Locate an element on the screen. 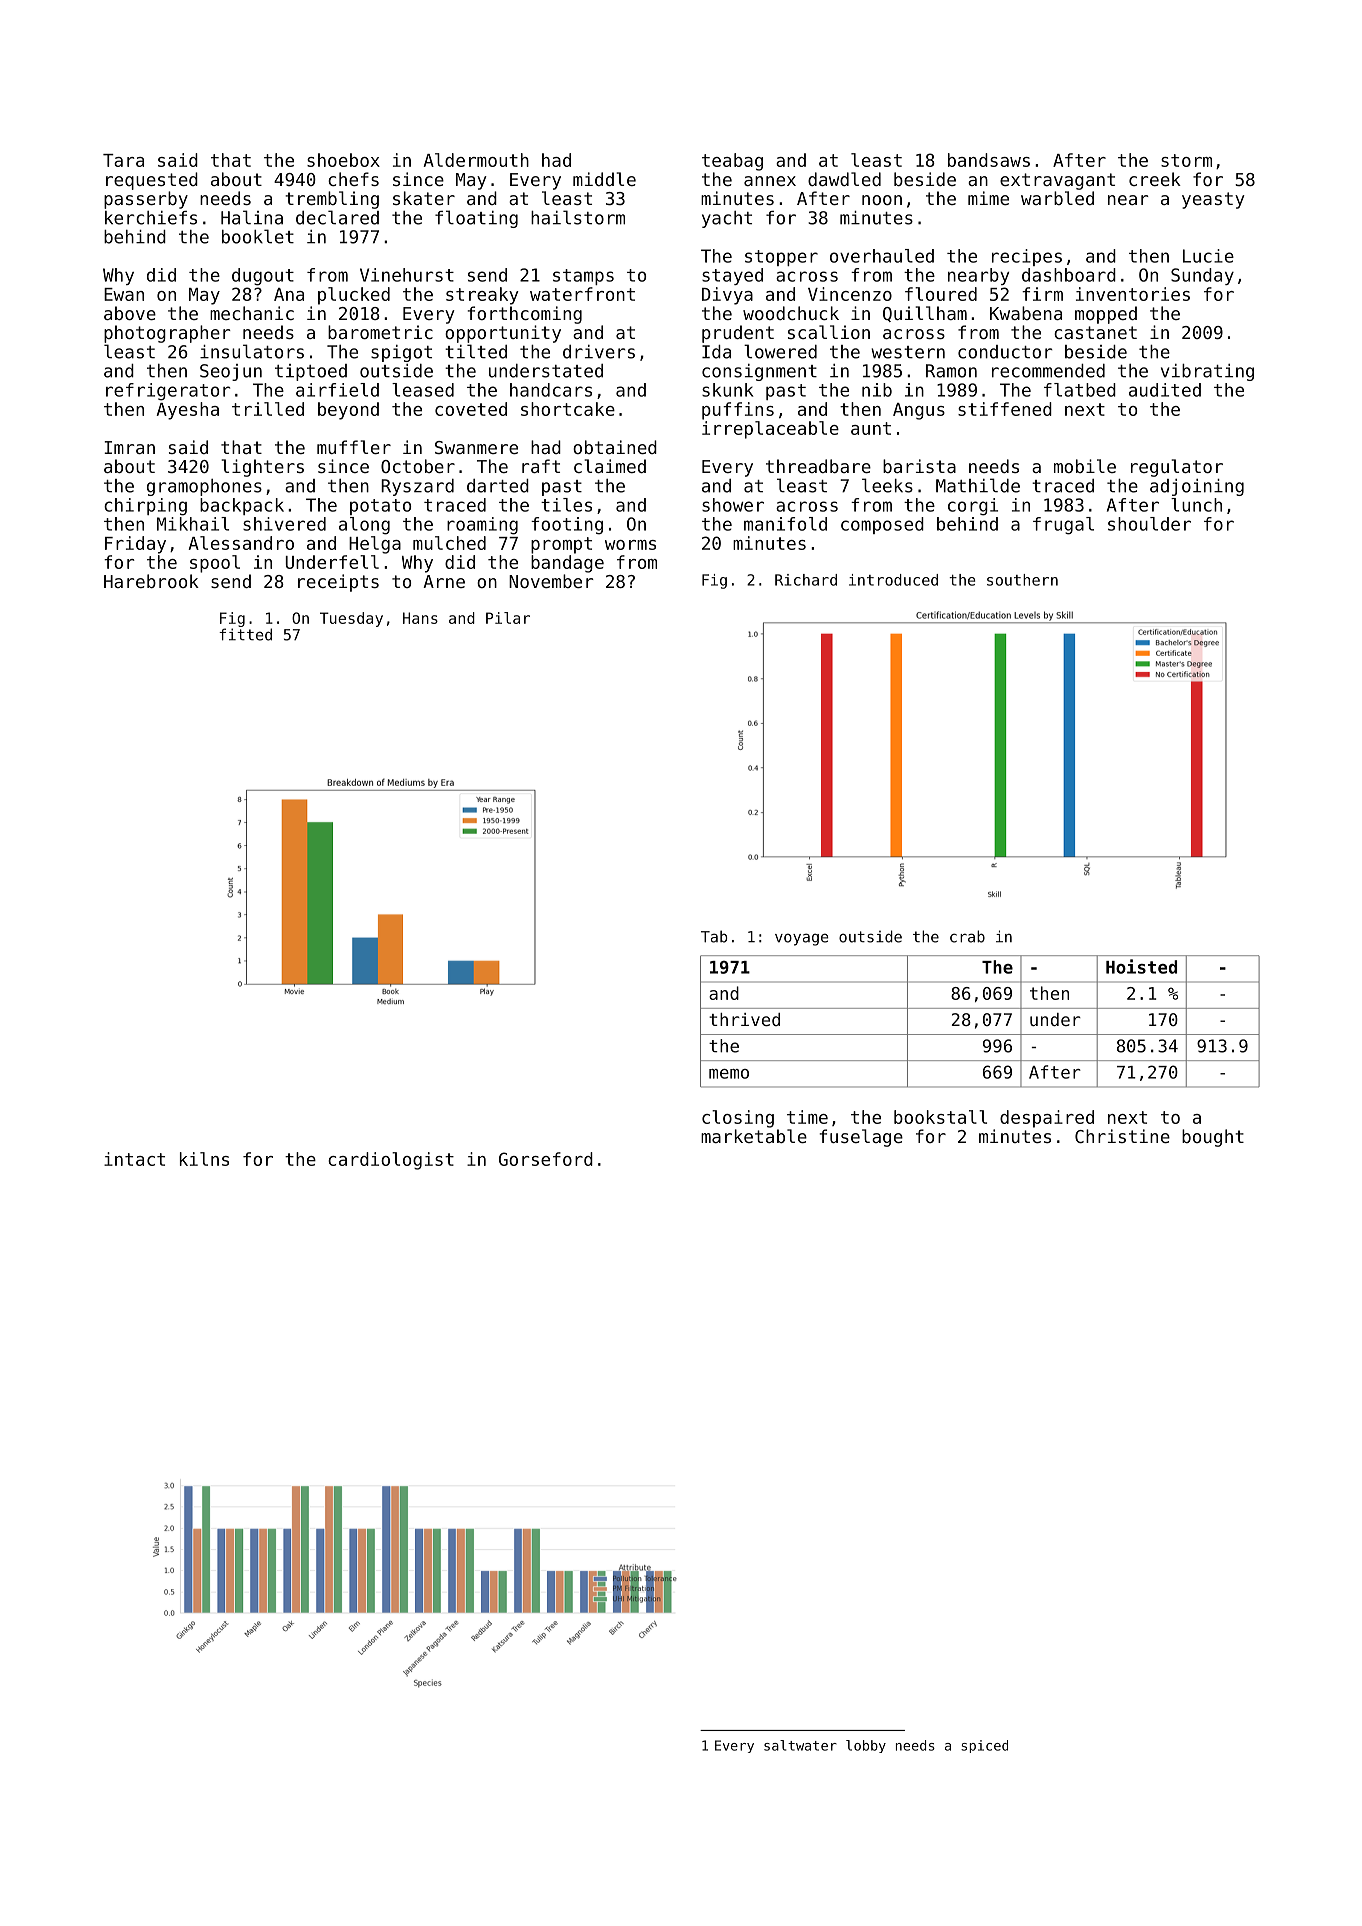 The width and height of the screenshot is (1362, 1926). spiced is located at coordinates (984, 1746).
